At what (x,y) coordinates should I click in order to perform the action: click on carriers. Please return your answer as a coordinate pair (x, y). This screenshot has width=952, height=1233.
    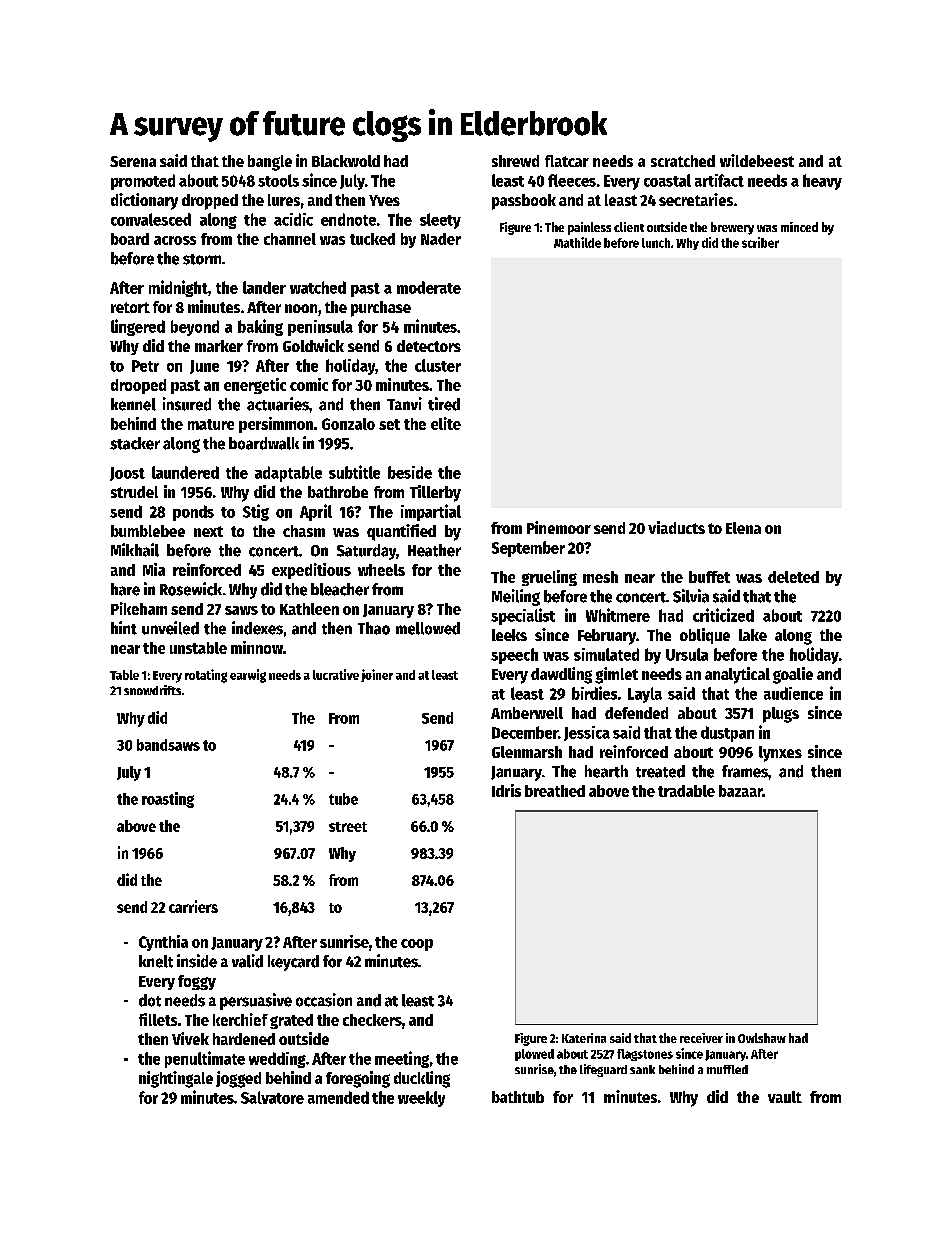
    Looking at the image, I should click on (193, 906).
